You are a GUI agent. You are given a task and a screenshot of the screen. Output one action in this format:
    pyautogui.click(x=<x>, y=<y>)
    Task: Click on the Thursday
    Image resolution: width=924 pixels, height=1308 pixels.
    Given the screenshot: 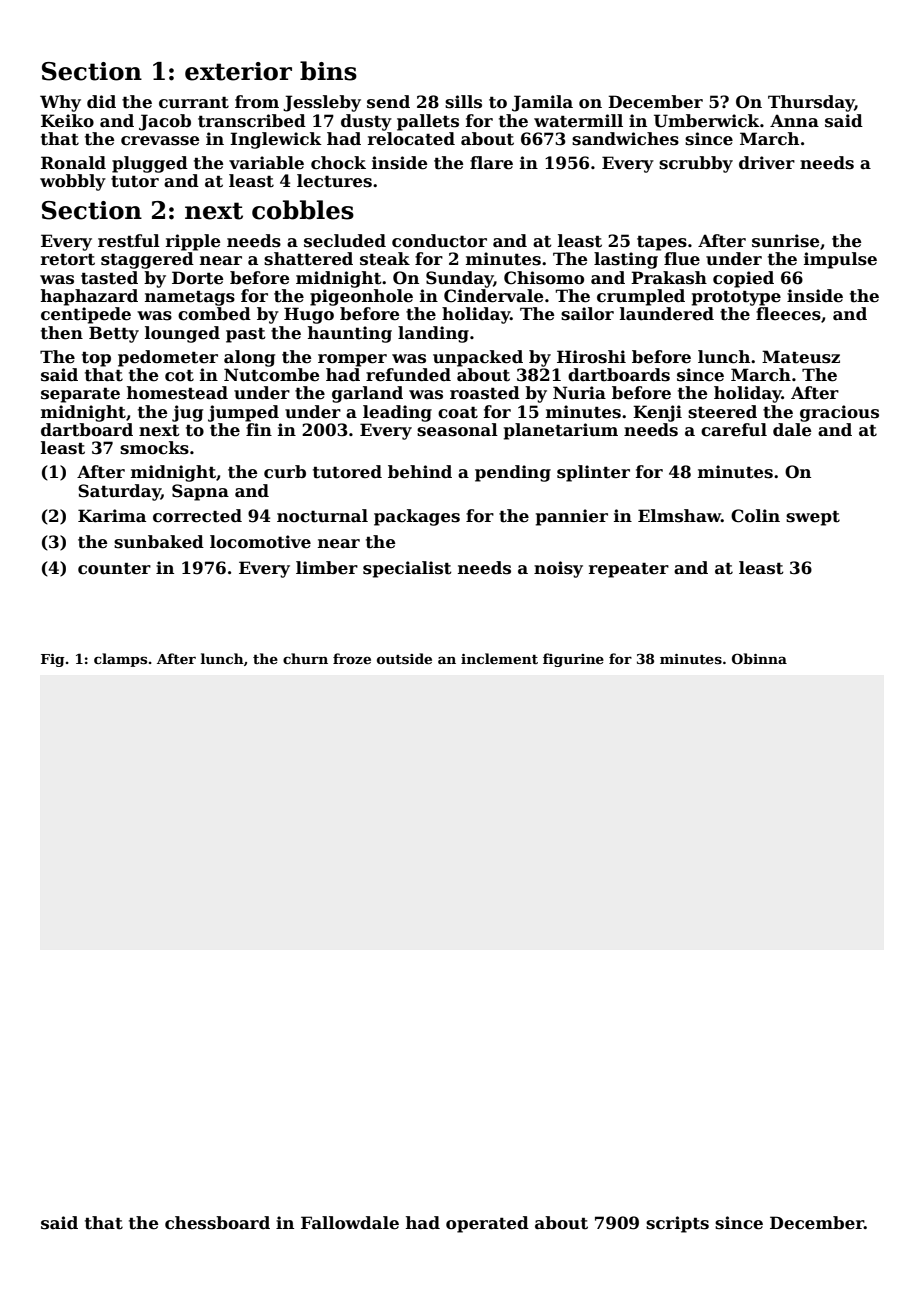 What is the action you would take?
    pyautogui.click(x=811, y=103)
